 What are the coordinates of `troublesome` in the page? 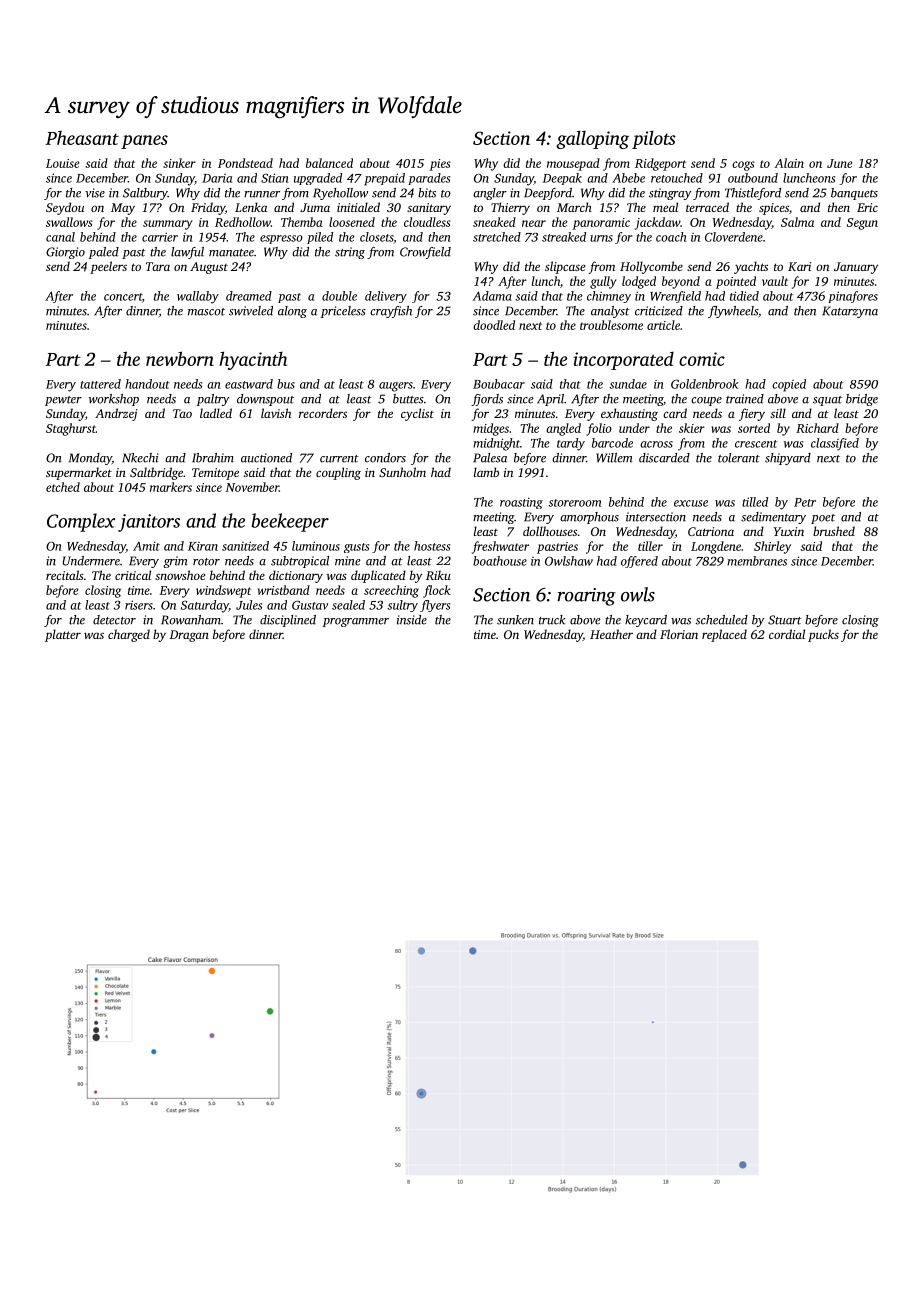 It's located at (611, 325).
